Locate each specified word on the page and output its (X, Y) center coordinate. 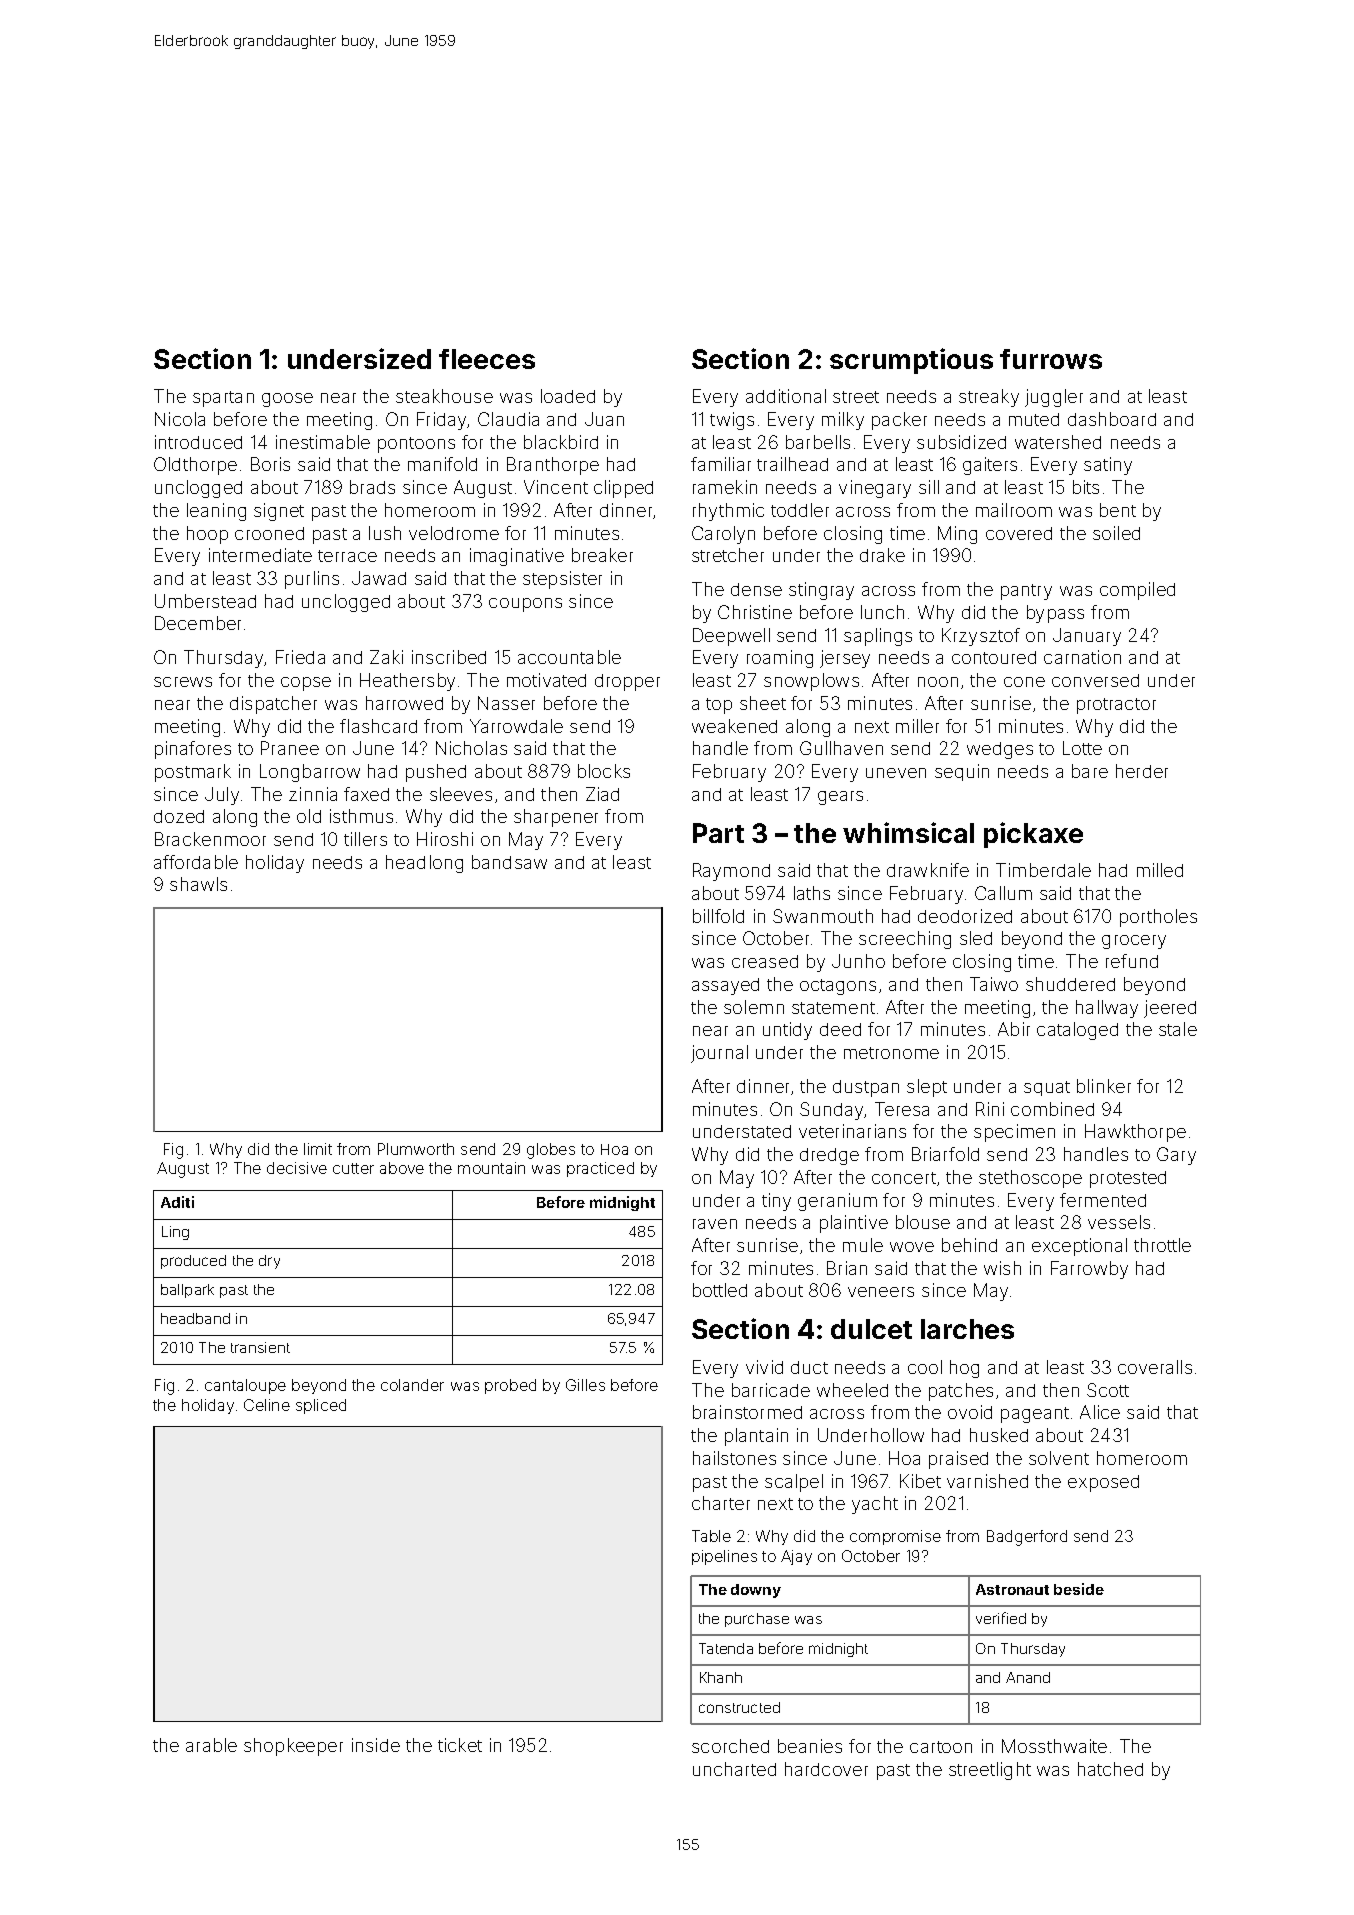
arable (211, 1745)
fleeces (487, 359)
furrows (1051, 359)
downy (756, 1591)
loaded (568, 396)
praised (958, 1460)
